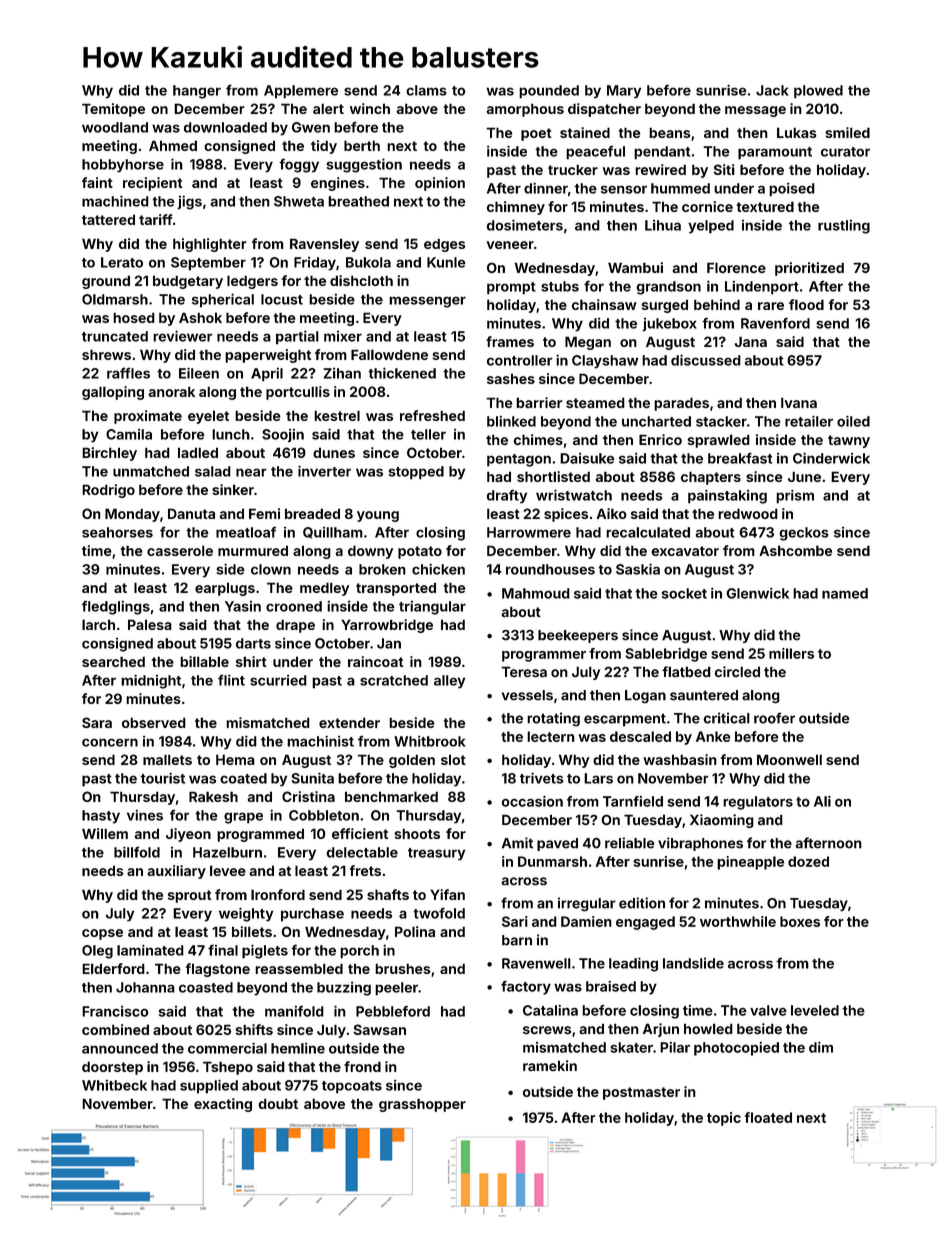  Describe the element at coordinates (106, 282) in the screenshot. I see `ground` at that location.
